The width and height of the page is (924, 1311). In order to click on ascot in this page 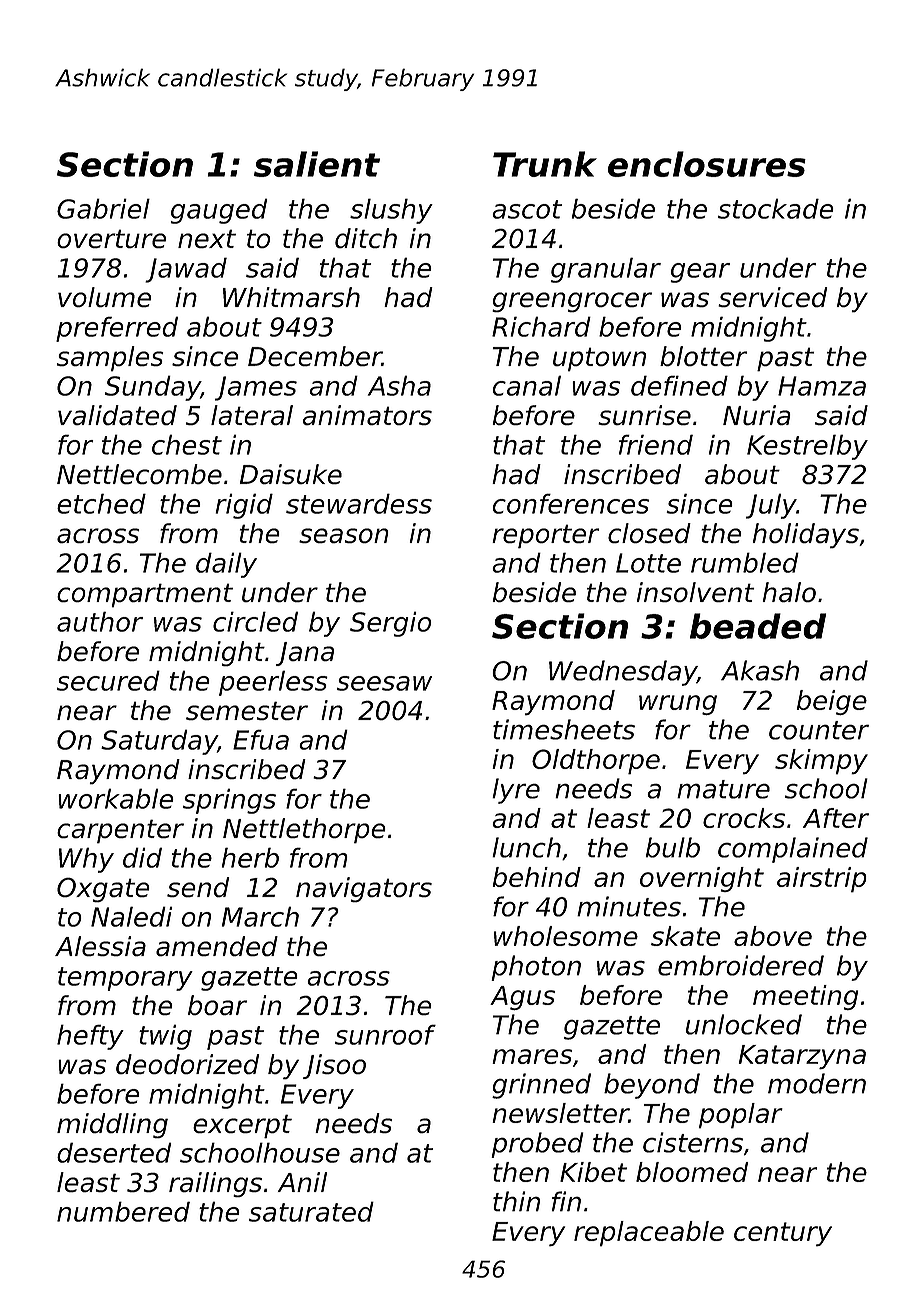, I will do `click(527, 209)`.
